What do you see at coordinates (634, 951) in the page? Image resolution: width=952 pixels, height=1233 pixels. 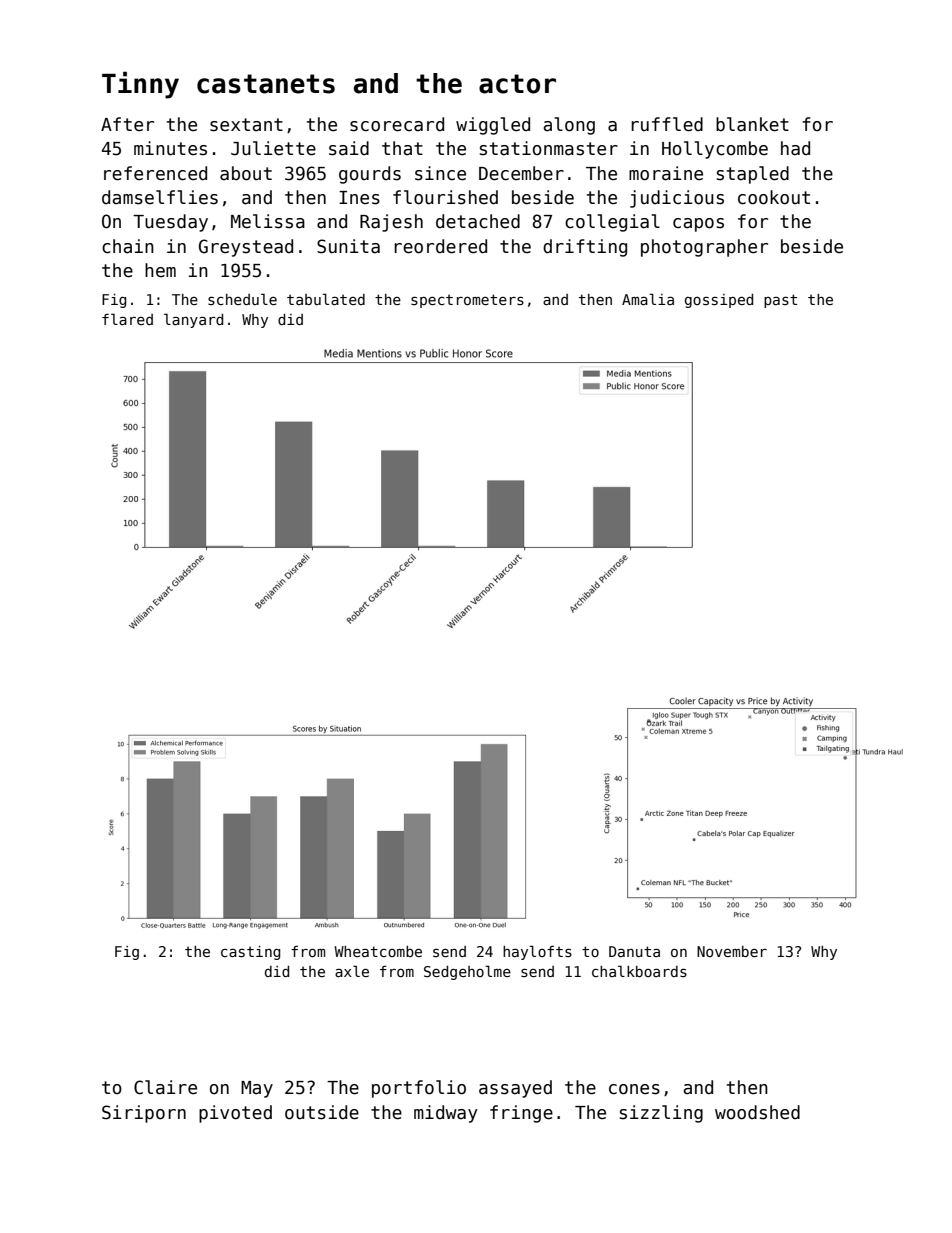 I see `Danuta` at bounding box center [634, 951].
